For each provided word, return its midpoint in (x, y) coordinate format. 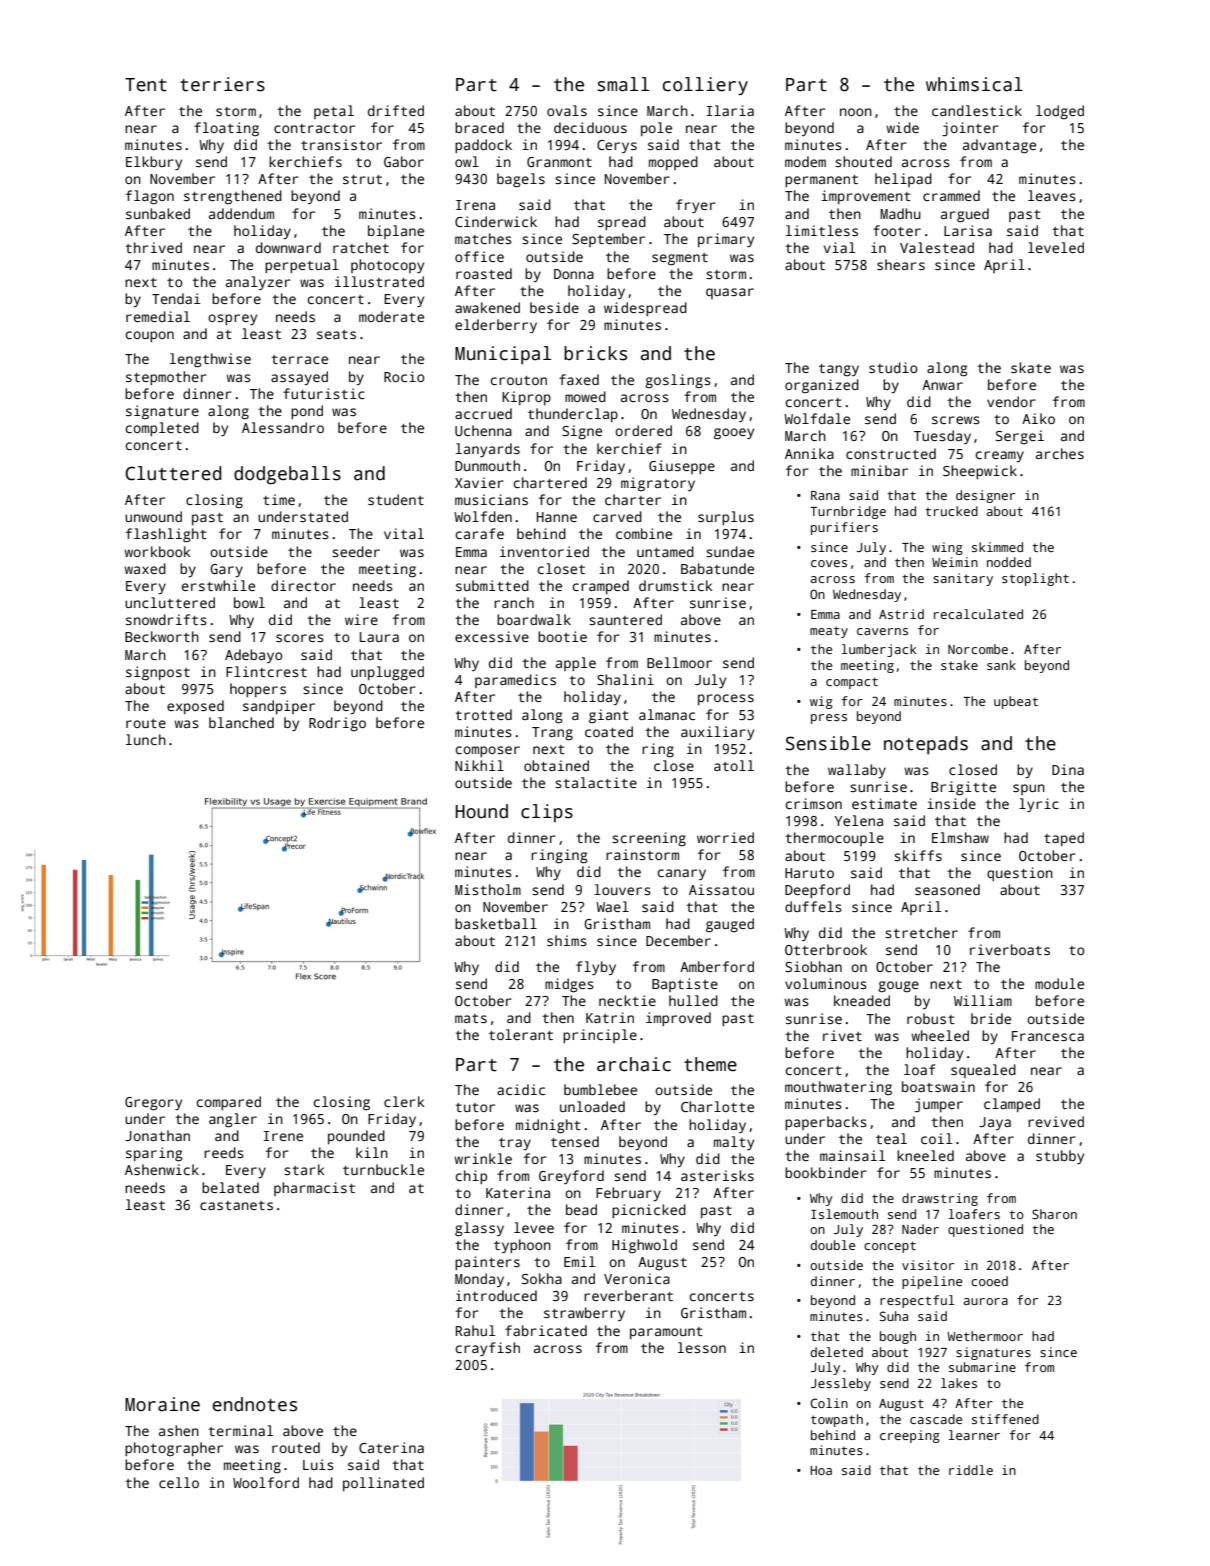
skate (1031, 367)
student (396, 499)
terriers (222, 84)
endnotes (255, 1404)
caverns (882, 631)
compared (228, 1103)
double (833, 1245)
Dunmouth (487, 465)
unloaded (592, 1106)
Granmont (559, 162)
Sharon (1054, 1214)
